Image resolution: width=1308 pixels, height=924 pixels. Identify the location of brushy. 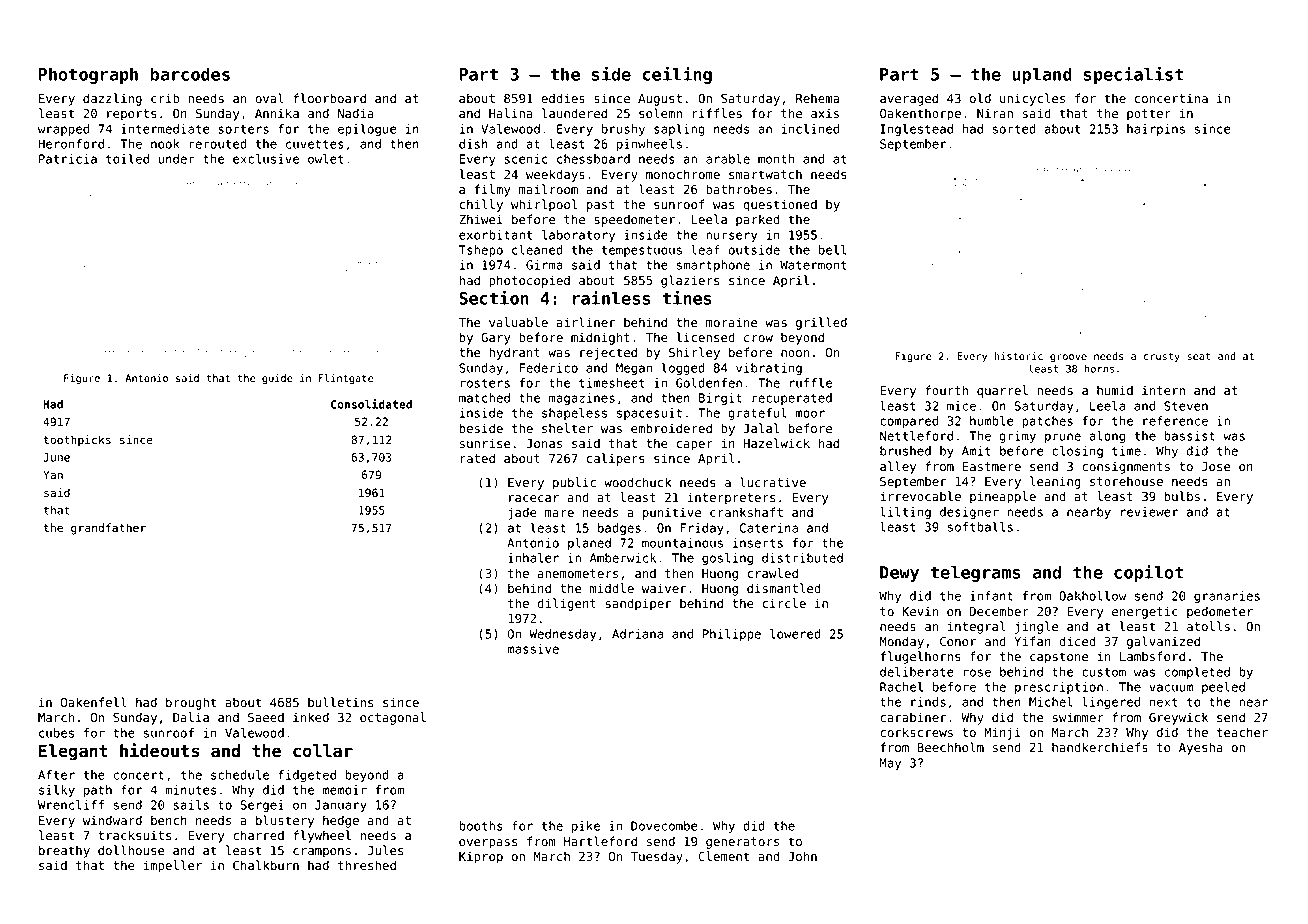
(623, 130).
